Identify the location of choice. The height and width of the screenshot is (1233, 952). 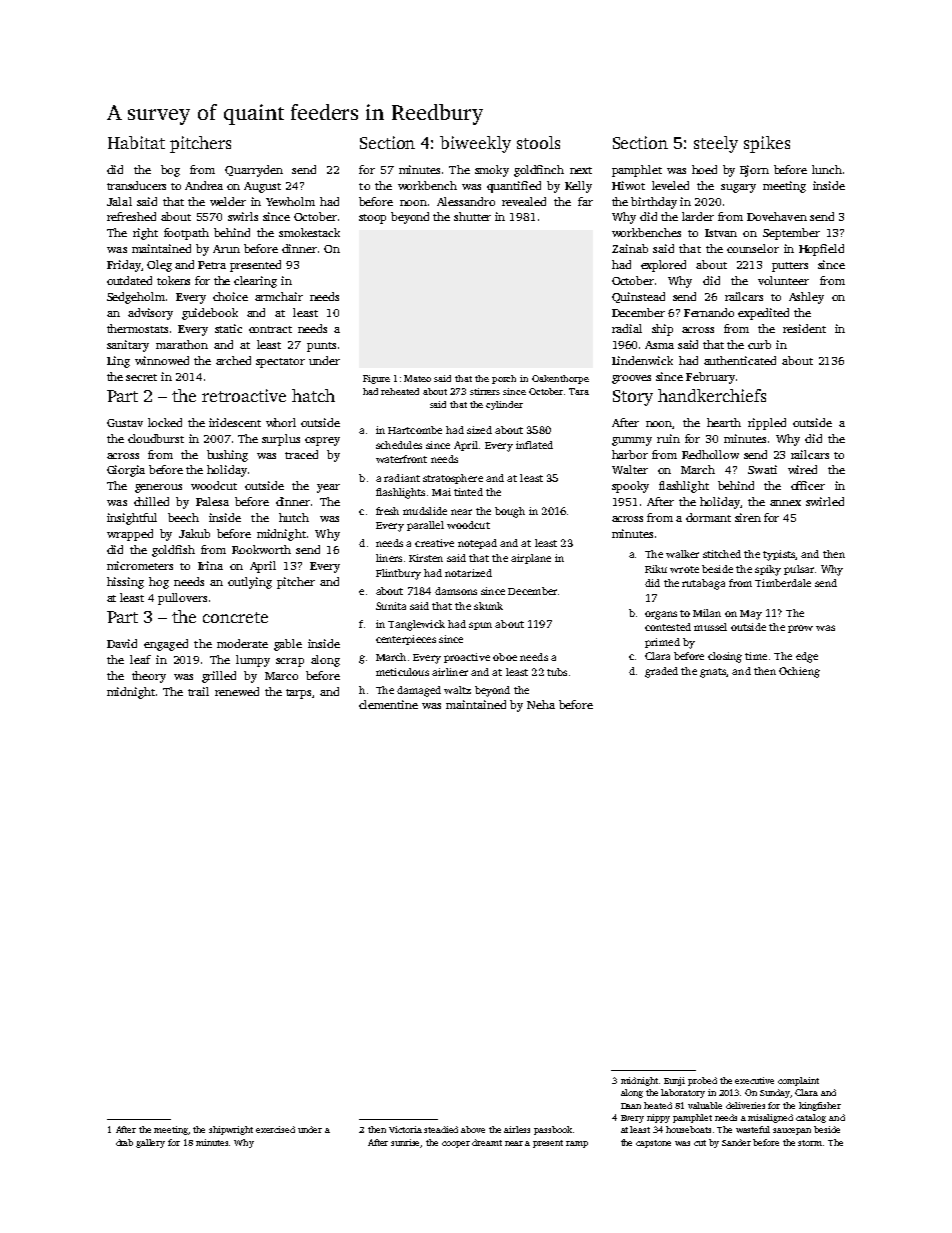
(230, 296).
